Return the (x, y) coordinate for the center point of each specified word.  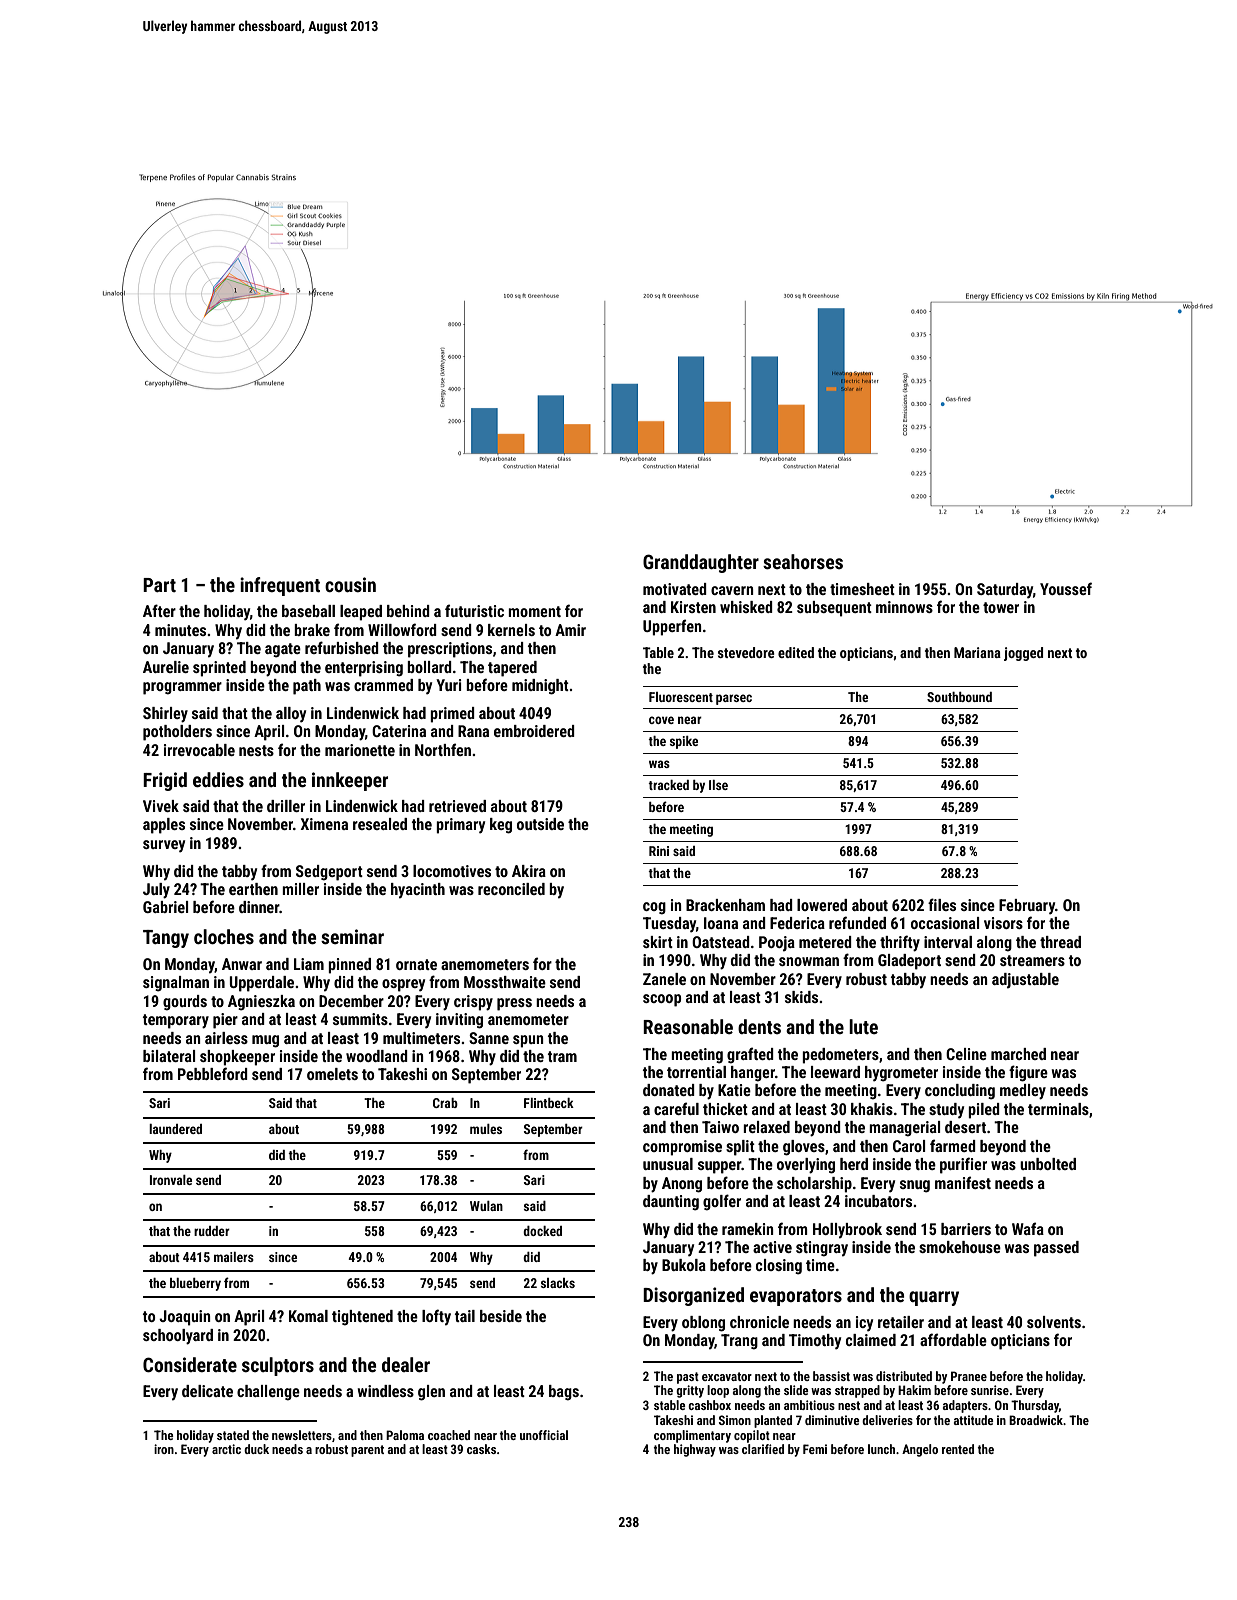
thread (1060, 942)
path (307, 687)
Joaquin (185, 1318)
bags (564, 1393)
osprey (403, 985)
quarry (934, 1298)
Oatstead (721, 942)
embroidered (534, 731)
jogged (1023, 654)
